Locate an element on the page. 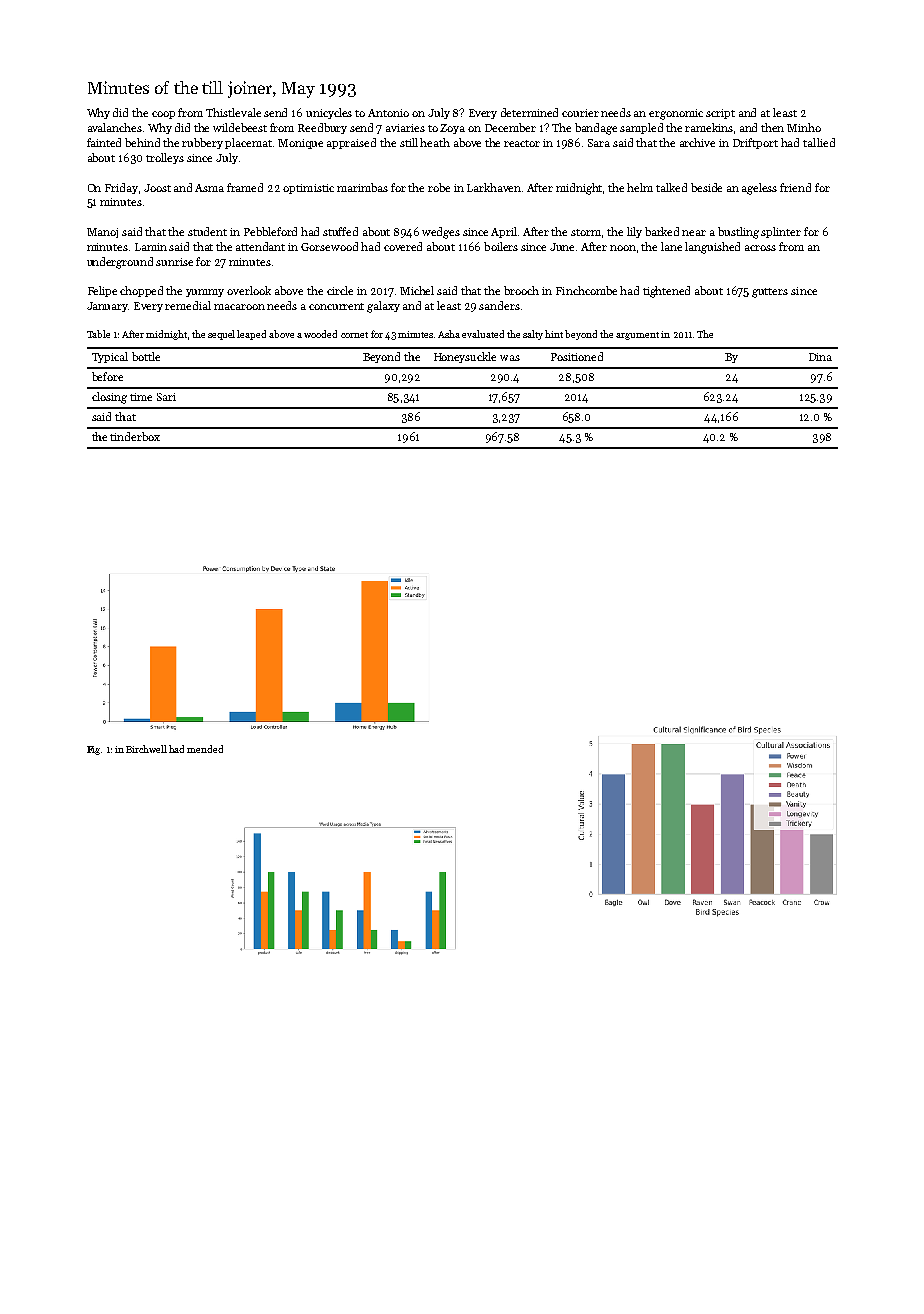 The height and width of the document is (1314, 924). Dina is located at coordinates (820, 357).
